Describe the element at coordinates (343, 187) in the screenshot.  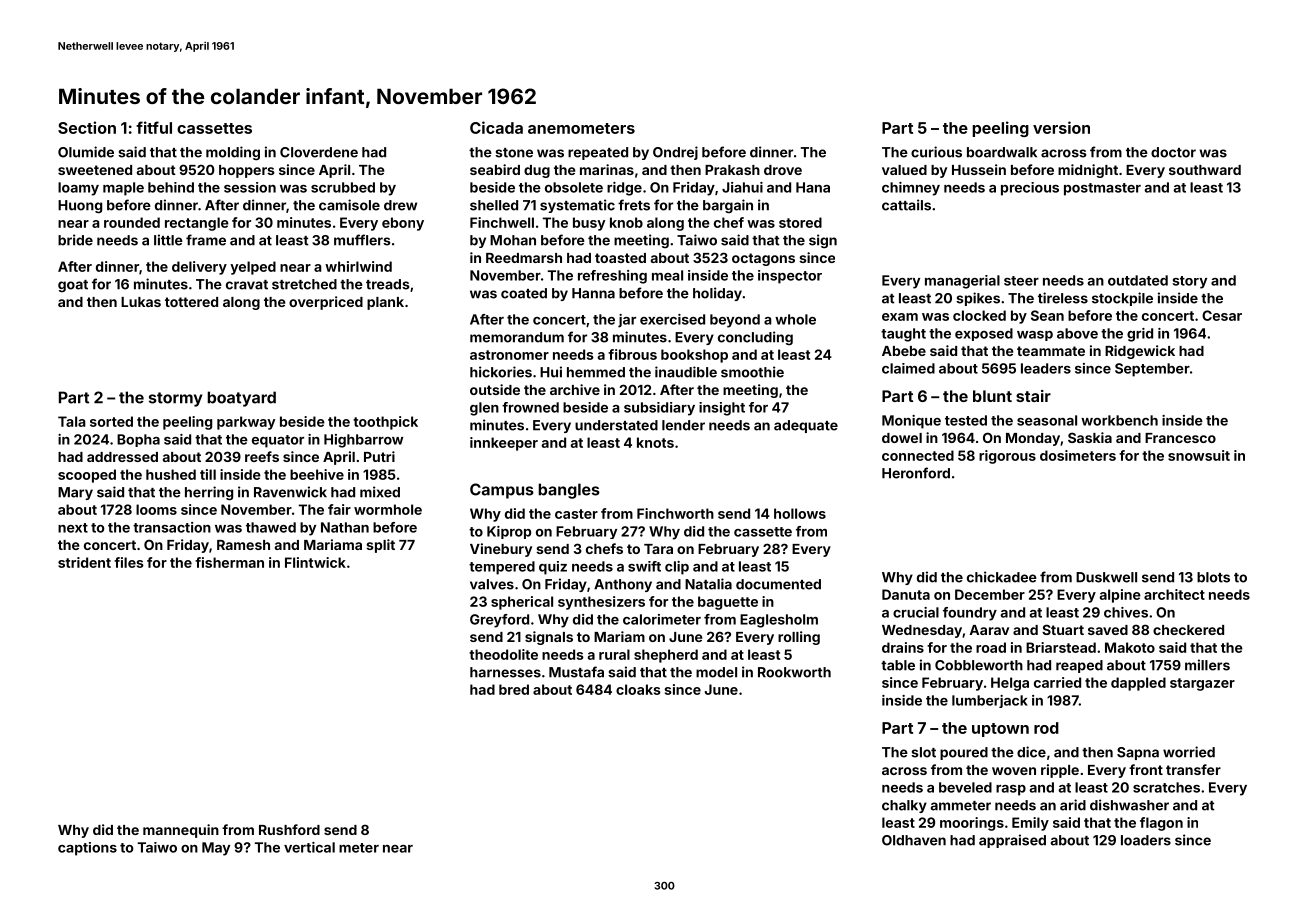
I see `scrubbed` at that location.
